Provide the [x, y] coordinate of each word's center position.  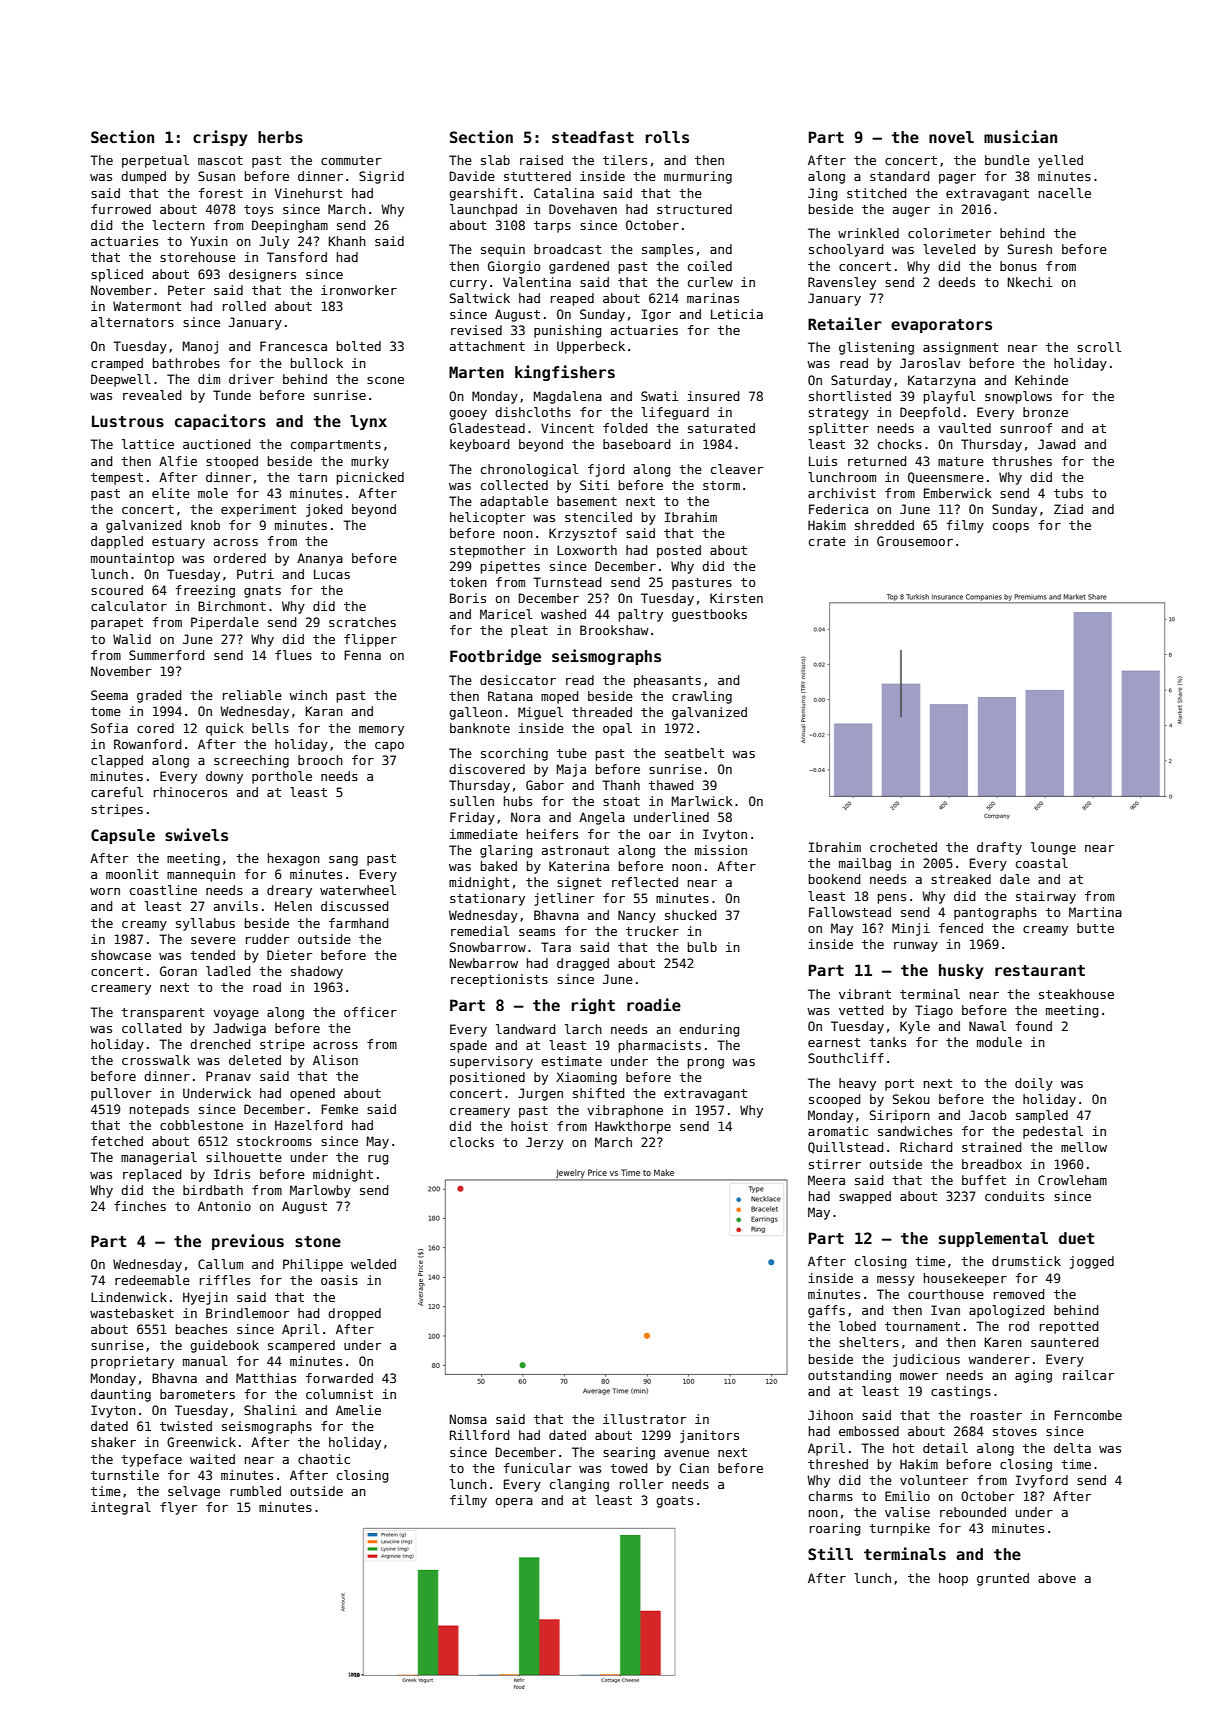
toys [258, 211]
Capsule [123, 836]
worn [105, 891]
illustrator [644, 1419]
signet [579, 883]
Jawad [1057, 444]
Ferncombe [1088, 1415]
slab [495, 160]
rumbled [255, 1491]
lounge [1053, 848]
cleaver [737, 469]
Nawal [987, 1026]
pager [957, 179]
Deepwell [121, 380]
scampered [301, 1346]
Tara [556, 947]
